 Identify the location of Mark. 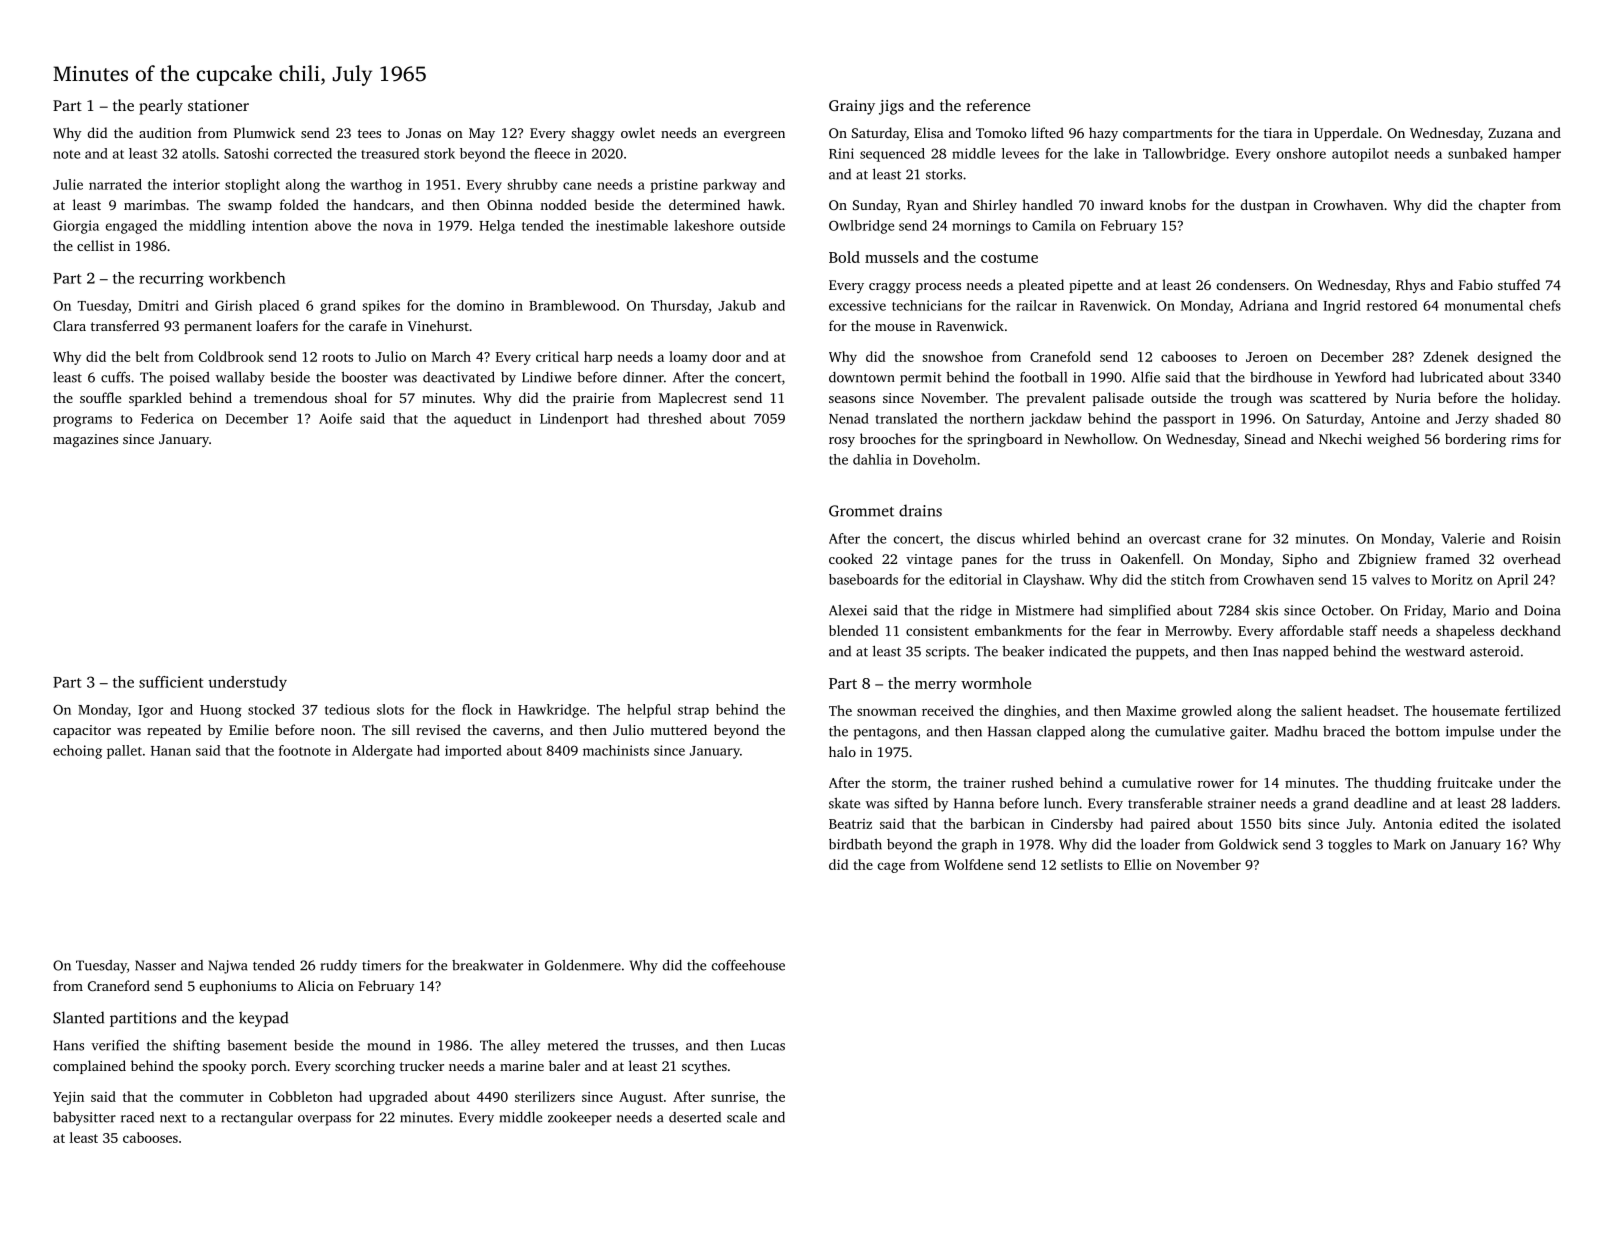
(1410, 844).
